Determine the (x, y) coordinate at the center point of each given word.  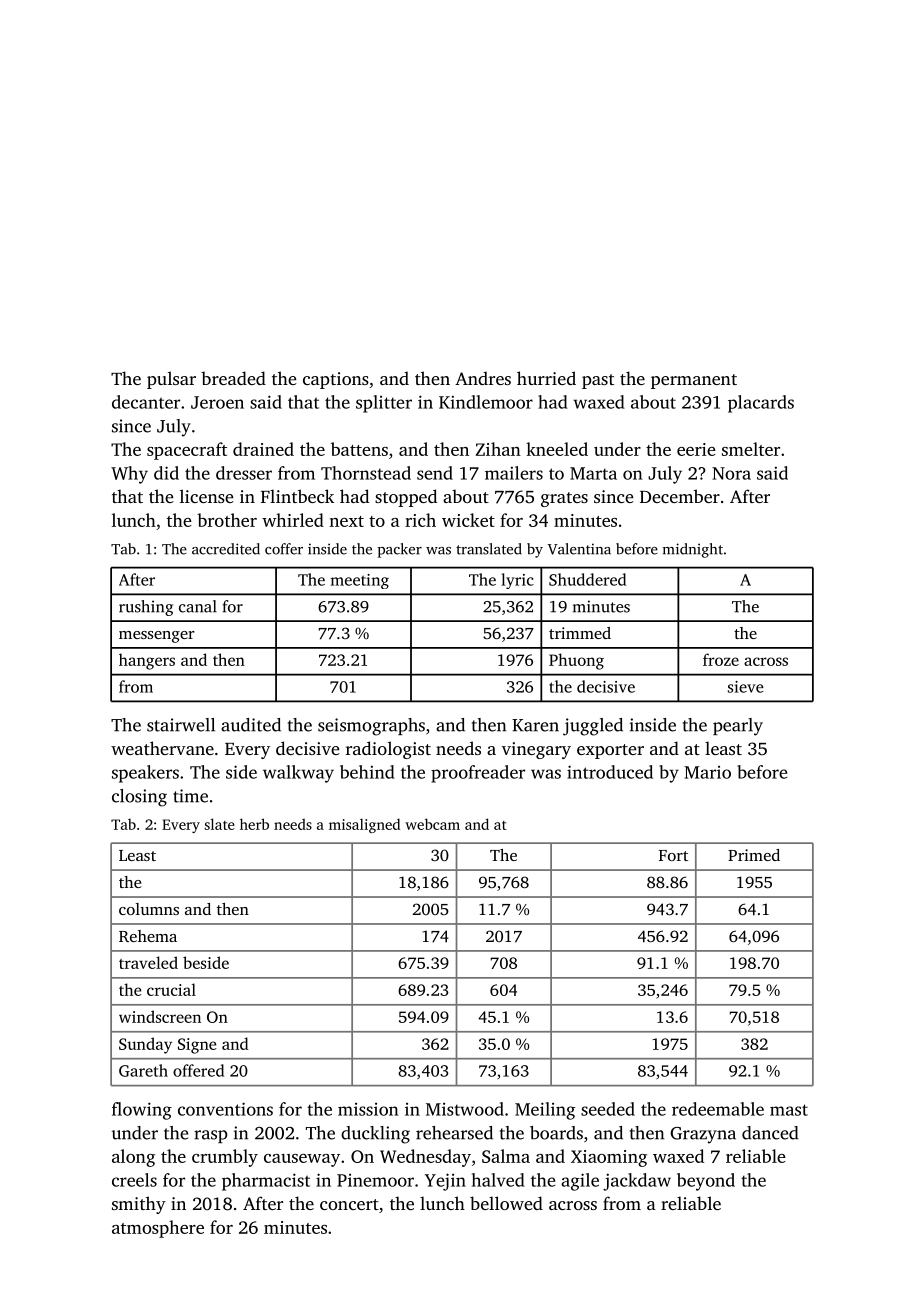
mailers (514, 473)
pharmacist (266, 1182)
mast (789, 1110)
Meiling (545, 1111)
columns (149, 909)
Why (129, 475)
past (598, 381)
